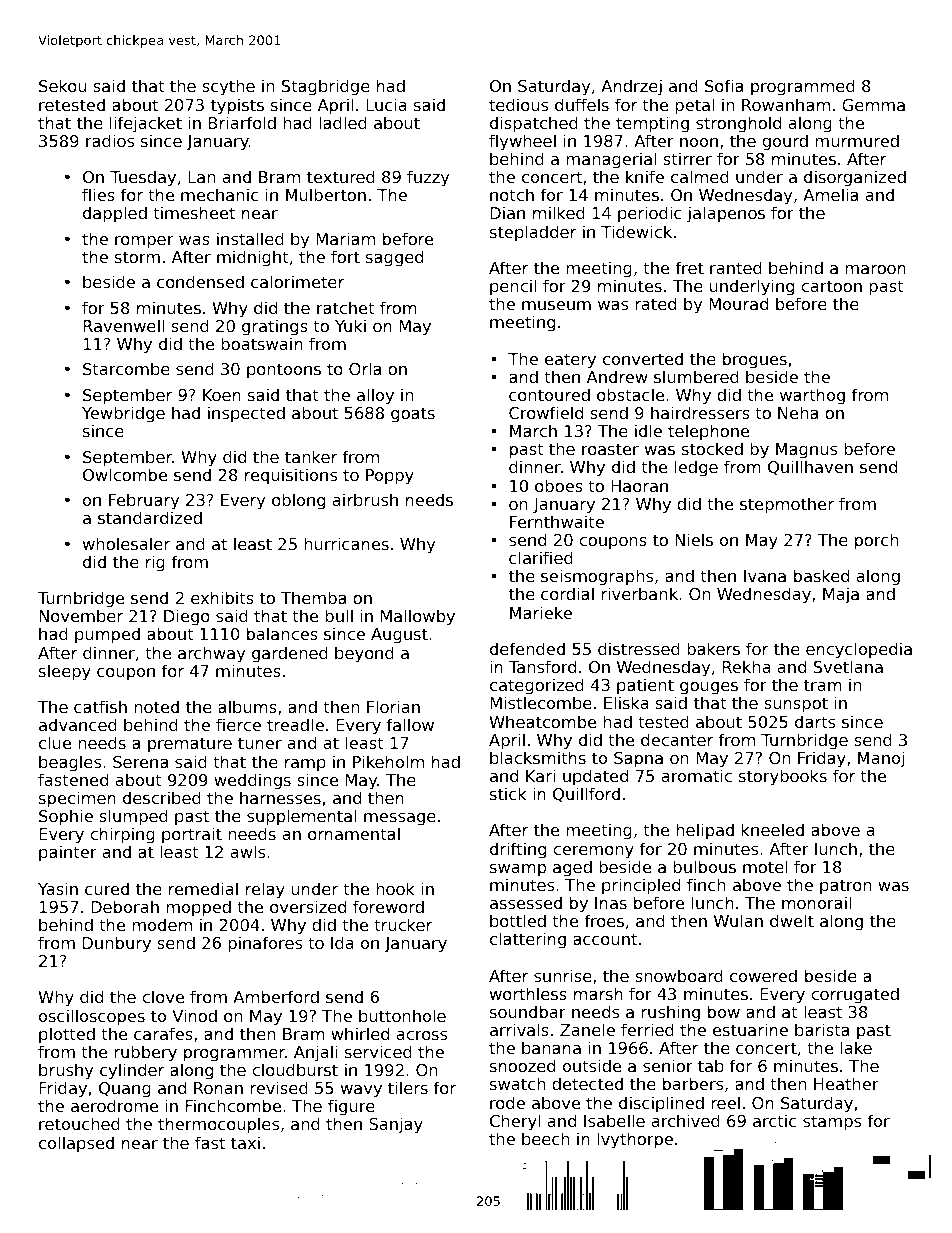 Image resolution: width=952 pixels, height=1233 pixels. What do you see at coordinates (76, 1144) in the page?
I see `collapsed` at bounding box center [76, 1144].
